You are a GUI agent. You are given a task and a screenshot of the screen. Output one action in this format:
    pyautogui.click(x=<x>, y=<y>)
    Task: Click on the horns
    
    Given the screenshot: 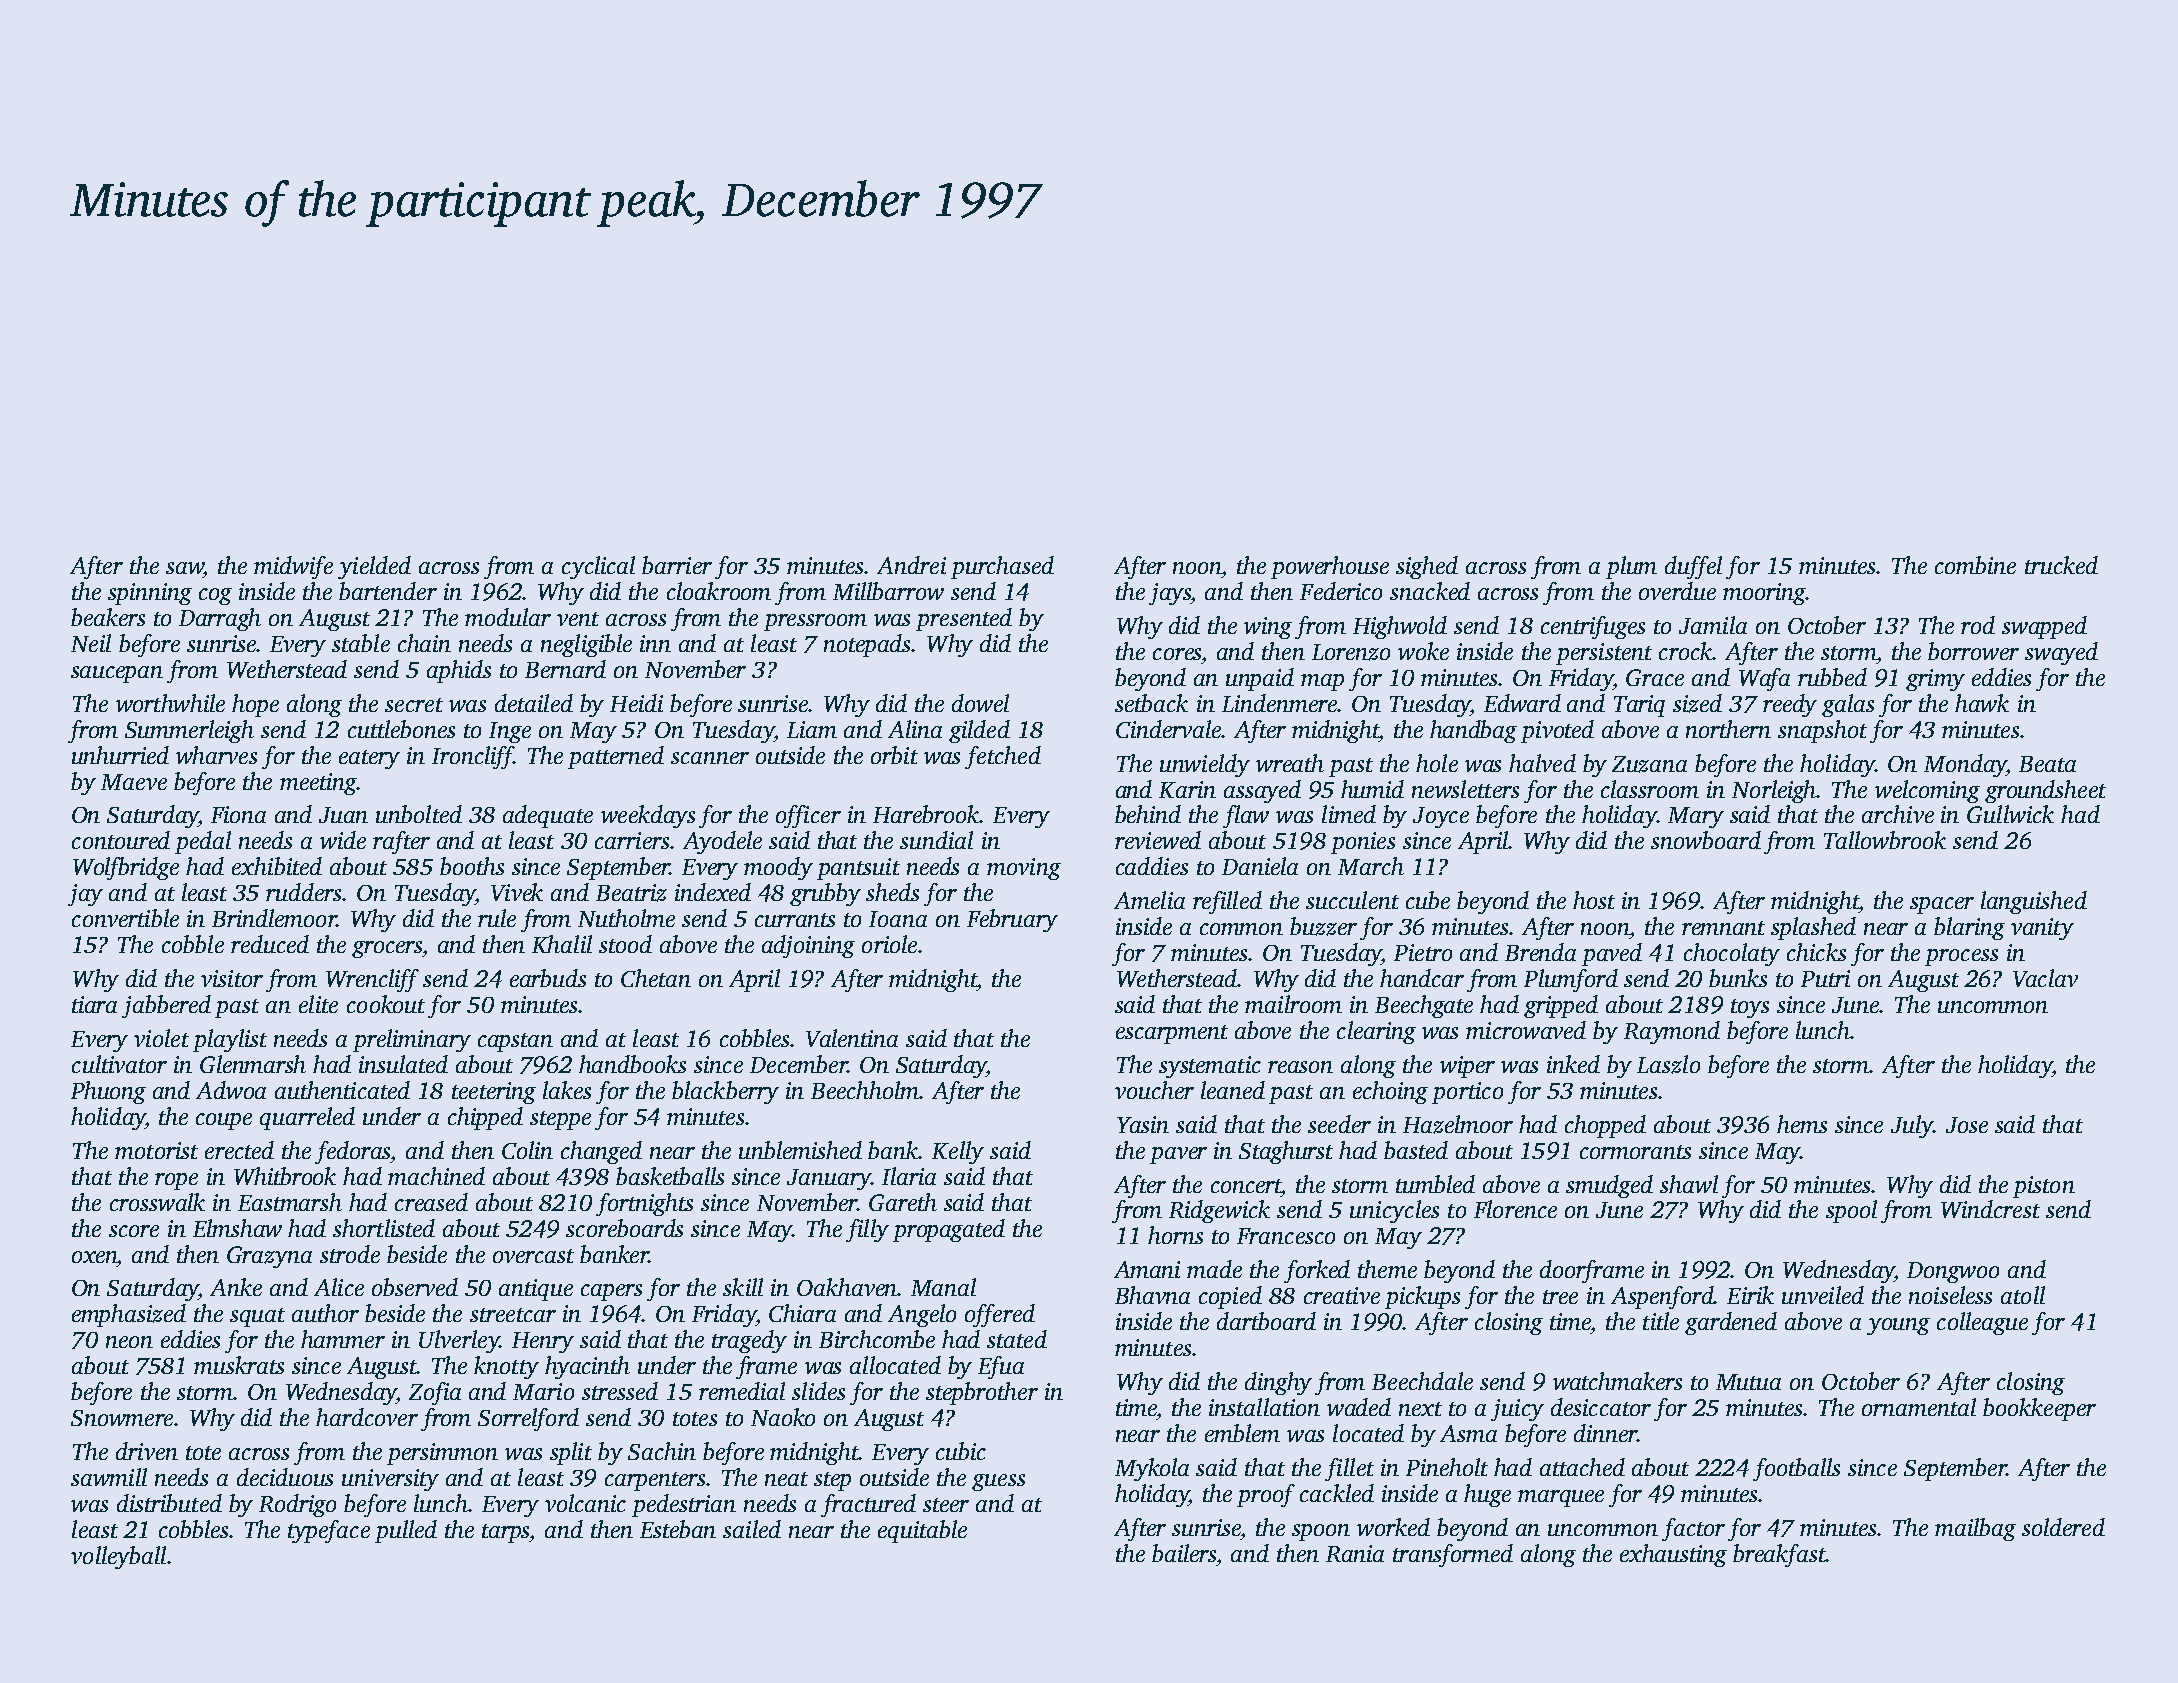 What is the action you would take?
    pyautogui.click(x=1175, y=1235)
